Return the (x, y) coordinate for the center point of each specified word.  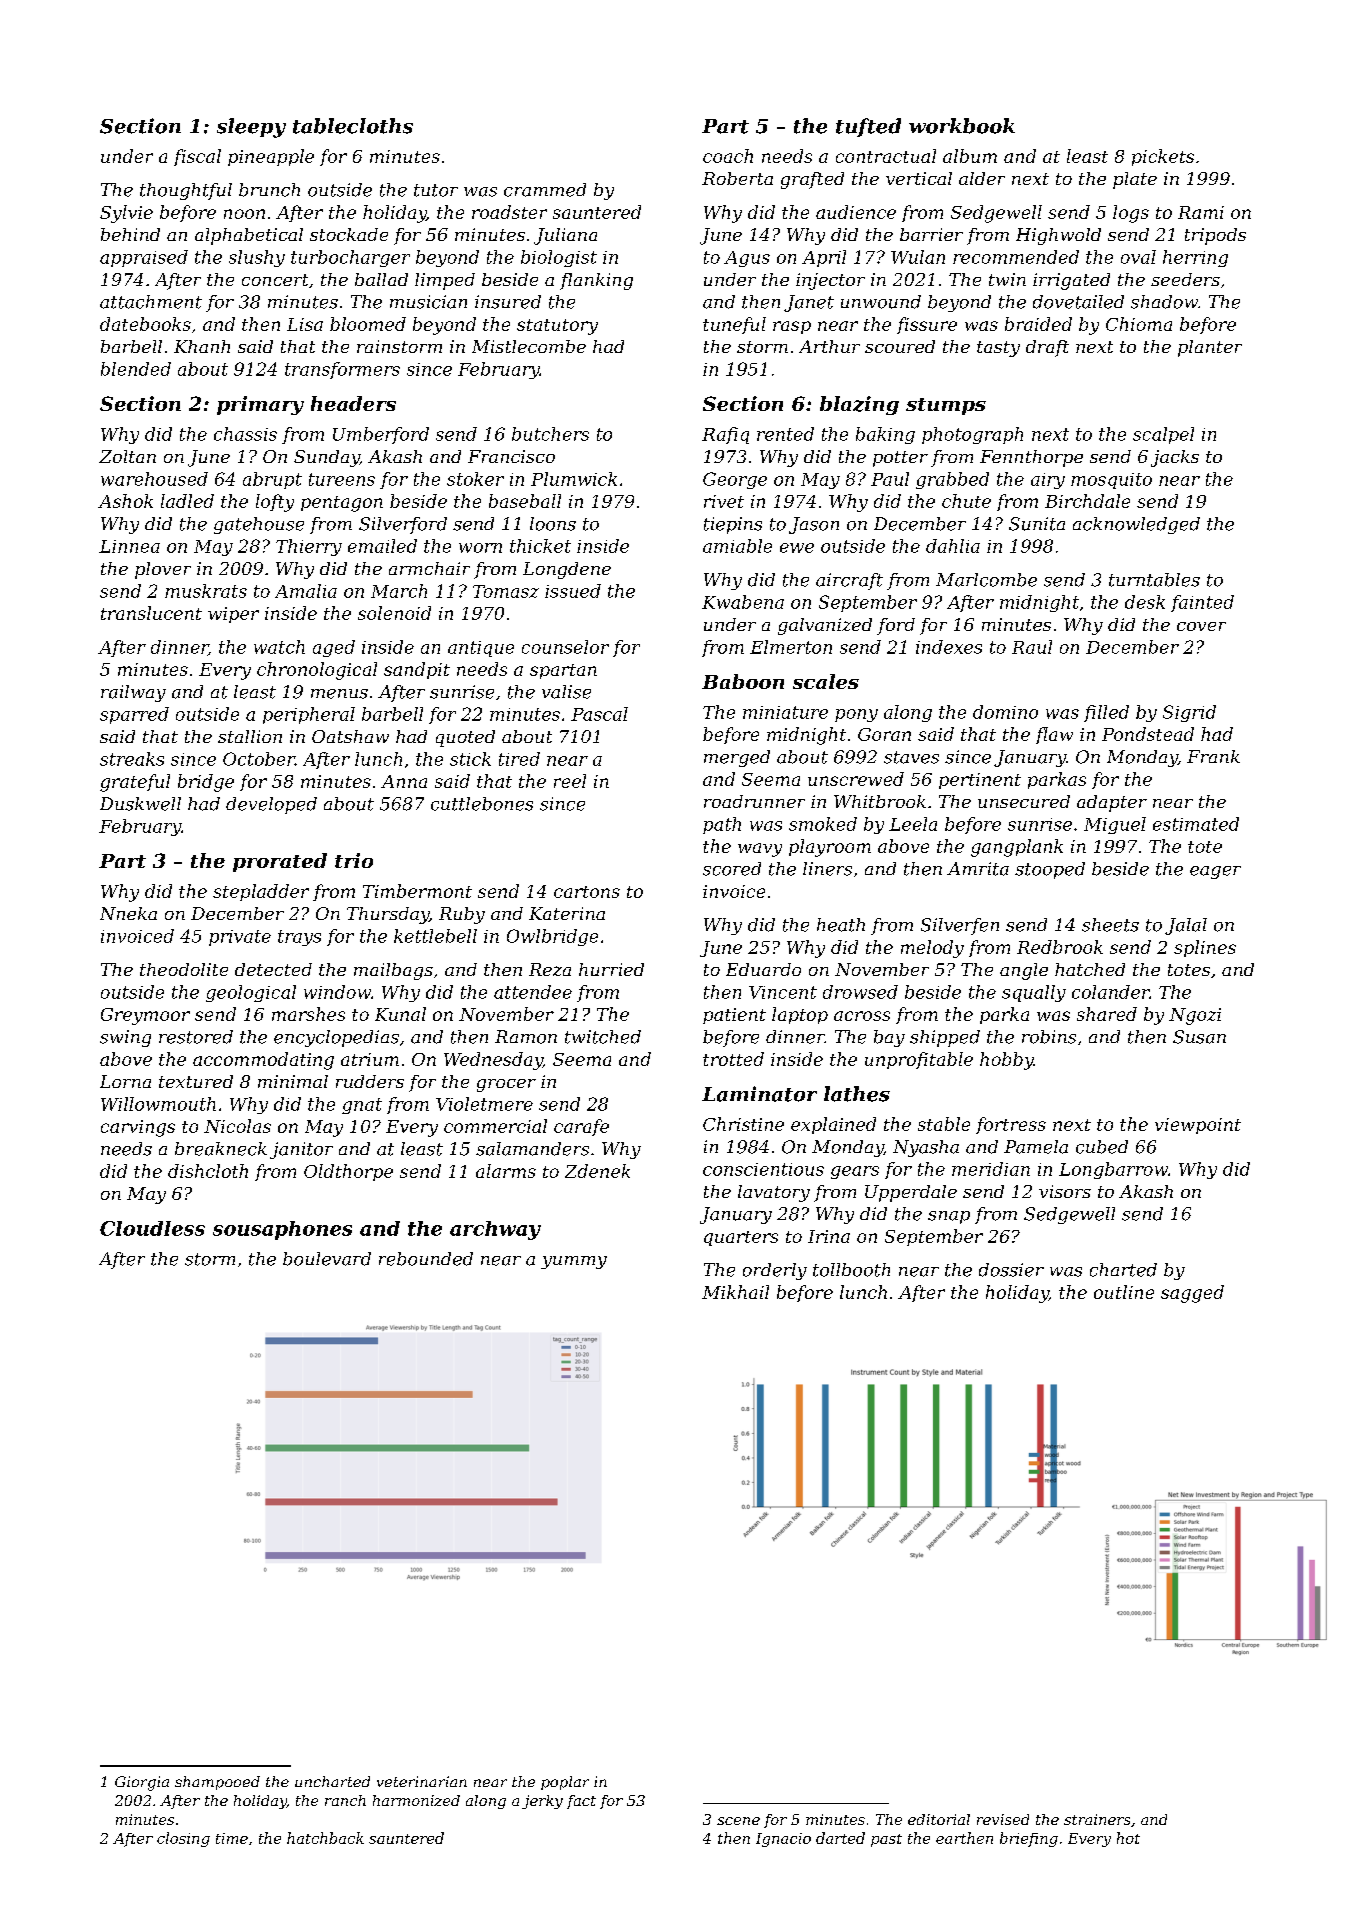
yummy (574, 1262)
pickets (1163, 157)
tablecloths (353, 126)
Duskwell (140, 804)
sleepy (251, 128)
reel (570, 781)
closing (183, 1839)
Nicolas (237, 1126)
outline (1124, 1292)
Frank (1213, 756)
